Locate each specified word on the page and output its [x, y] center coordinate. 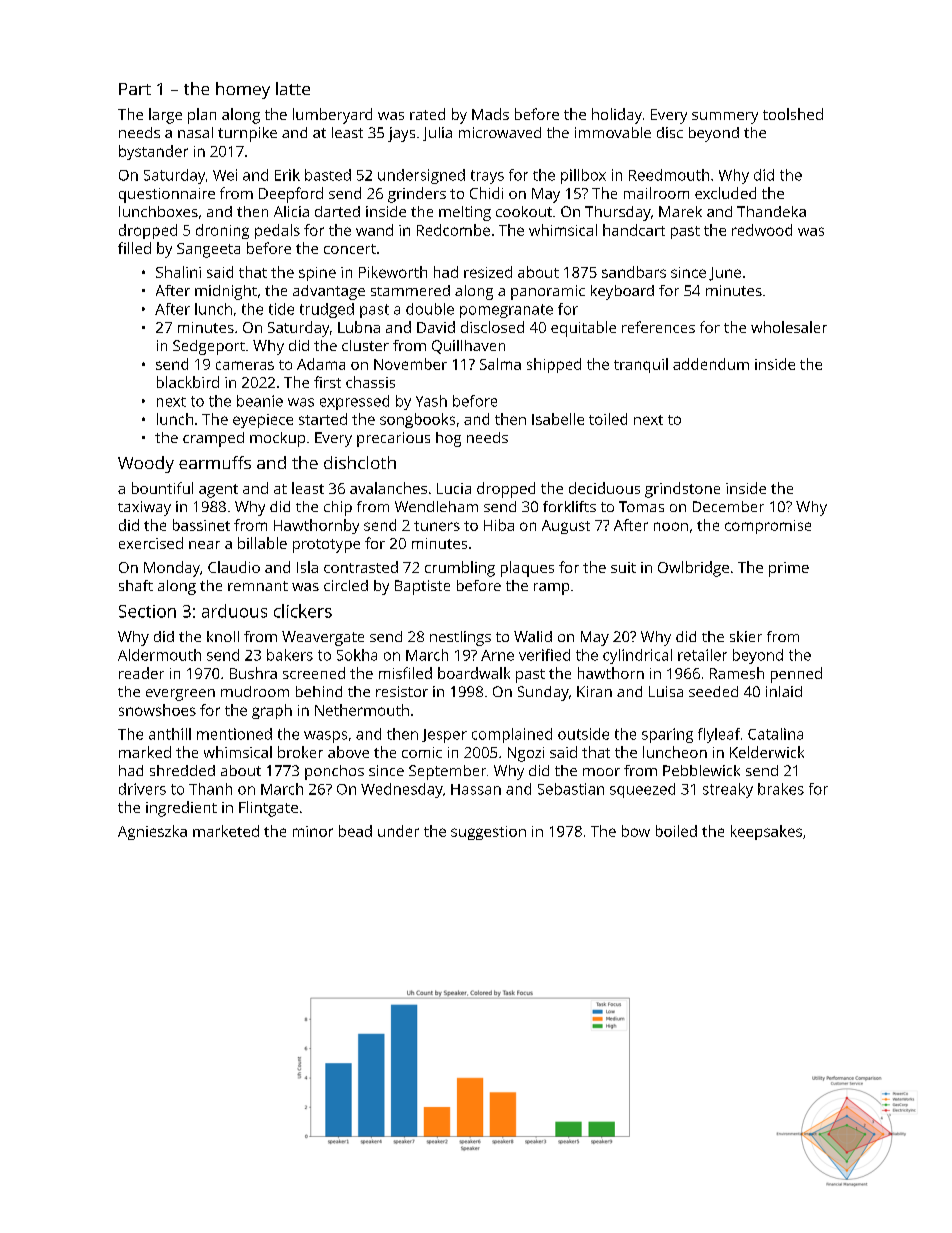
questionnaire [167, 195]
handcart [634, 230]
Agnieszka [152, 832]
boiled [676, 831]
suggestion [488, 833]
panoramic [548, 292]
